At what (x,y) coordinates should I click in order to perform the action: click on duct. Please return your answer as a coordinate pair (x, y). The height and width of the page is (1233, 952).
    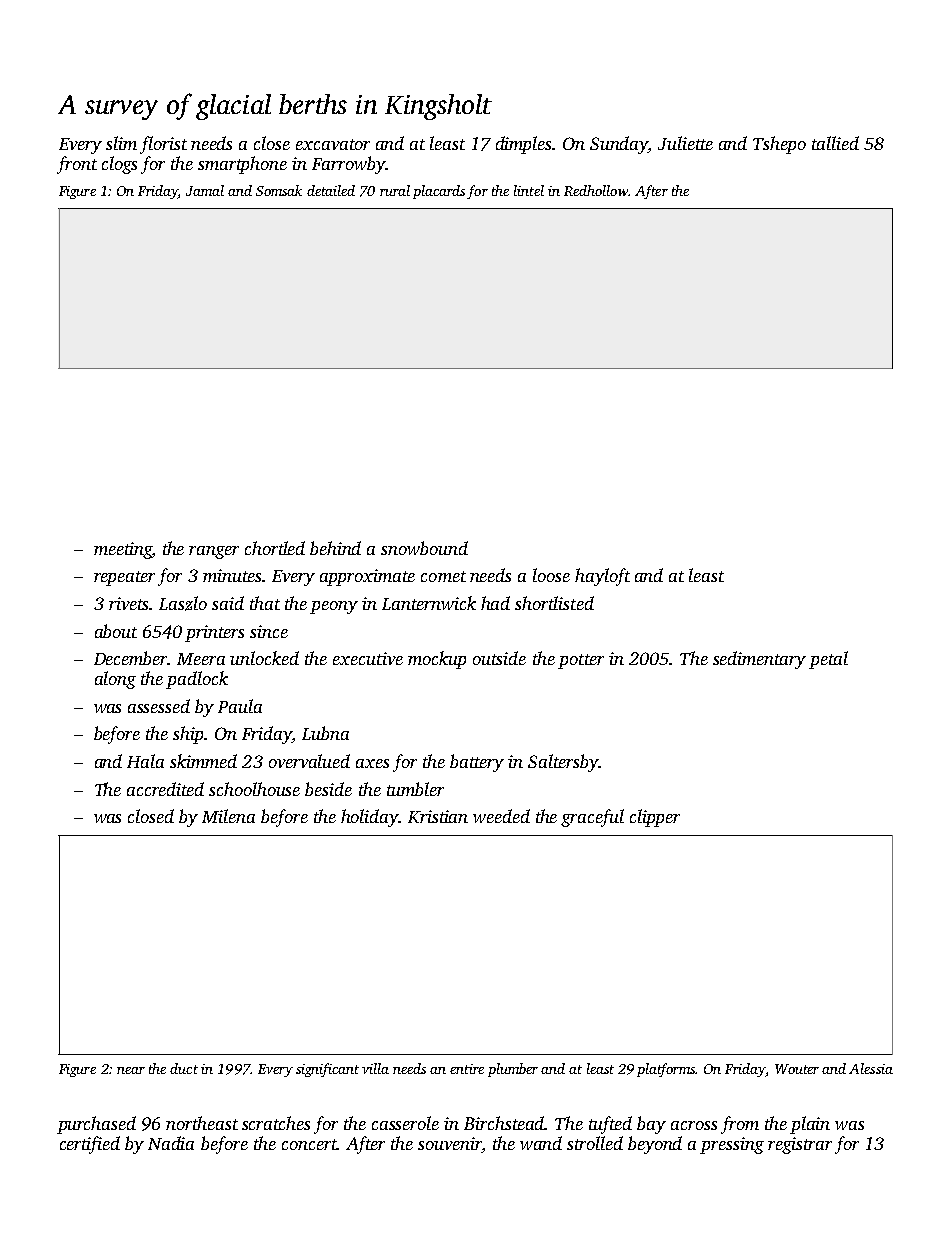
    Looking at the image, I should click on (184, 1068).
